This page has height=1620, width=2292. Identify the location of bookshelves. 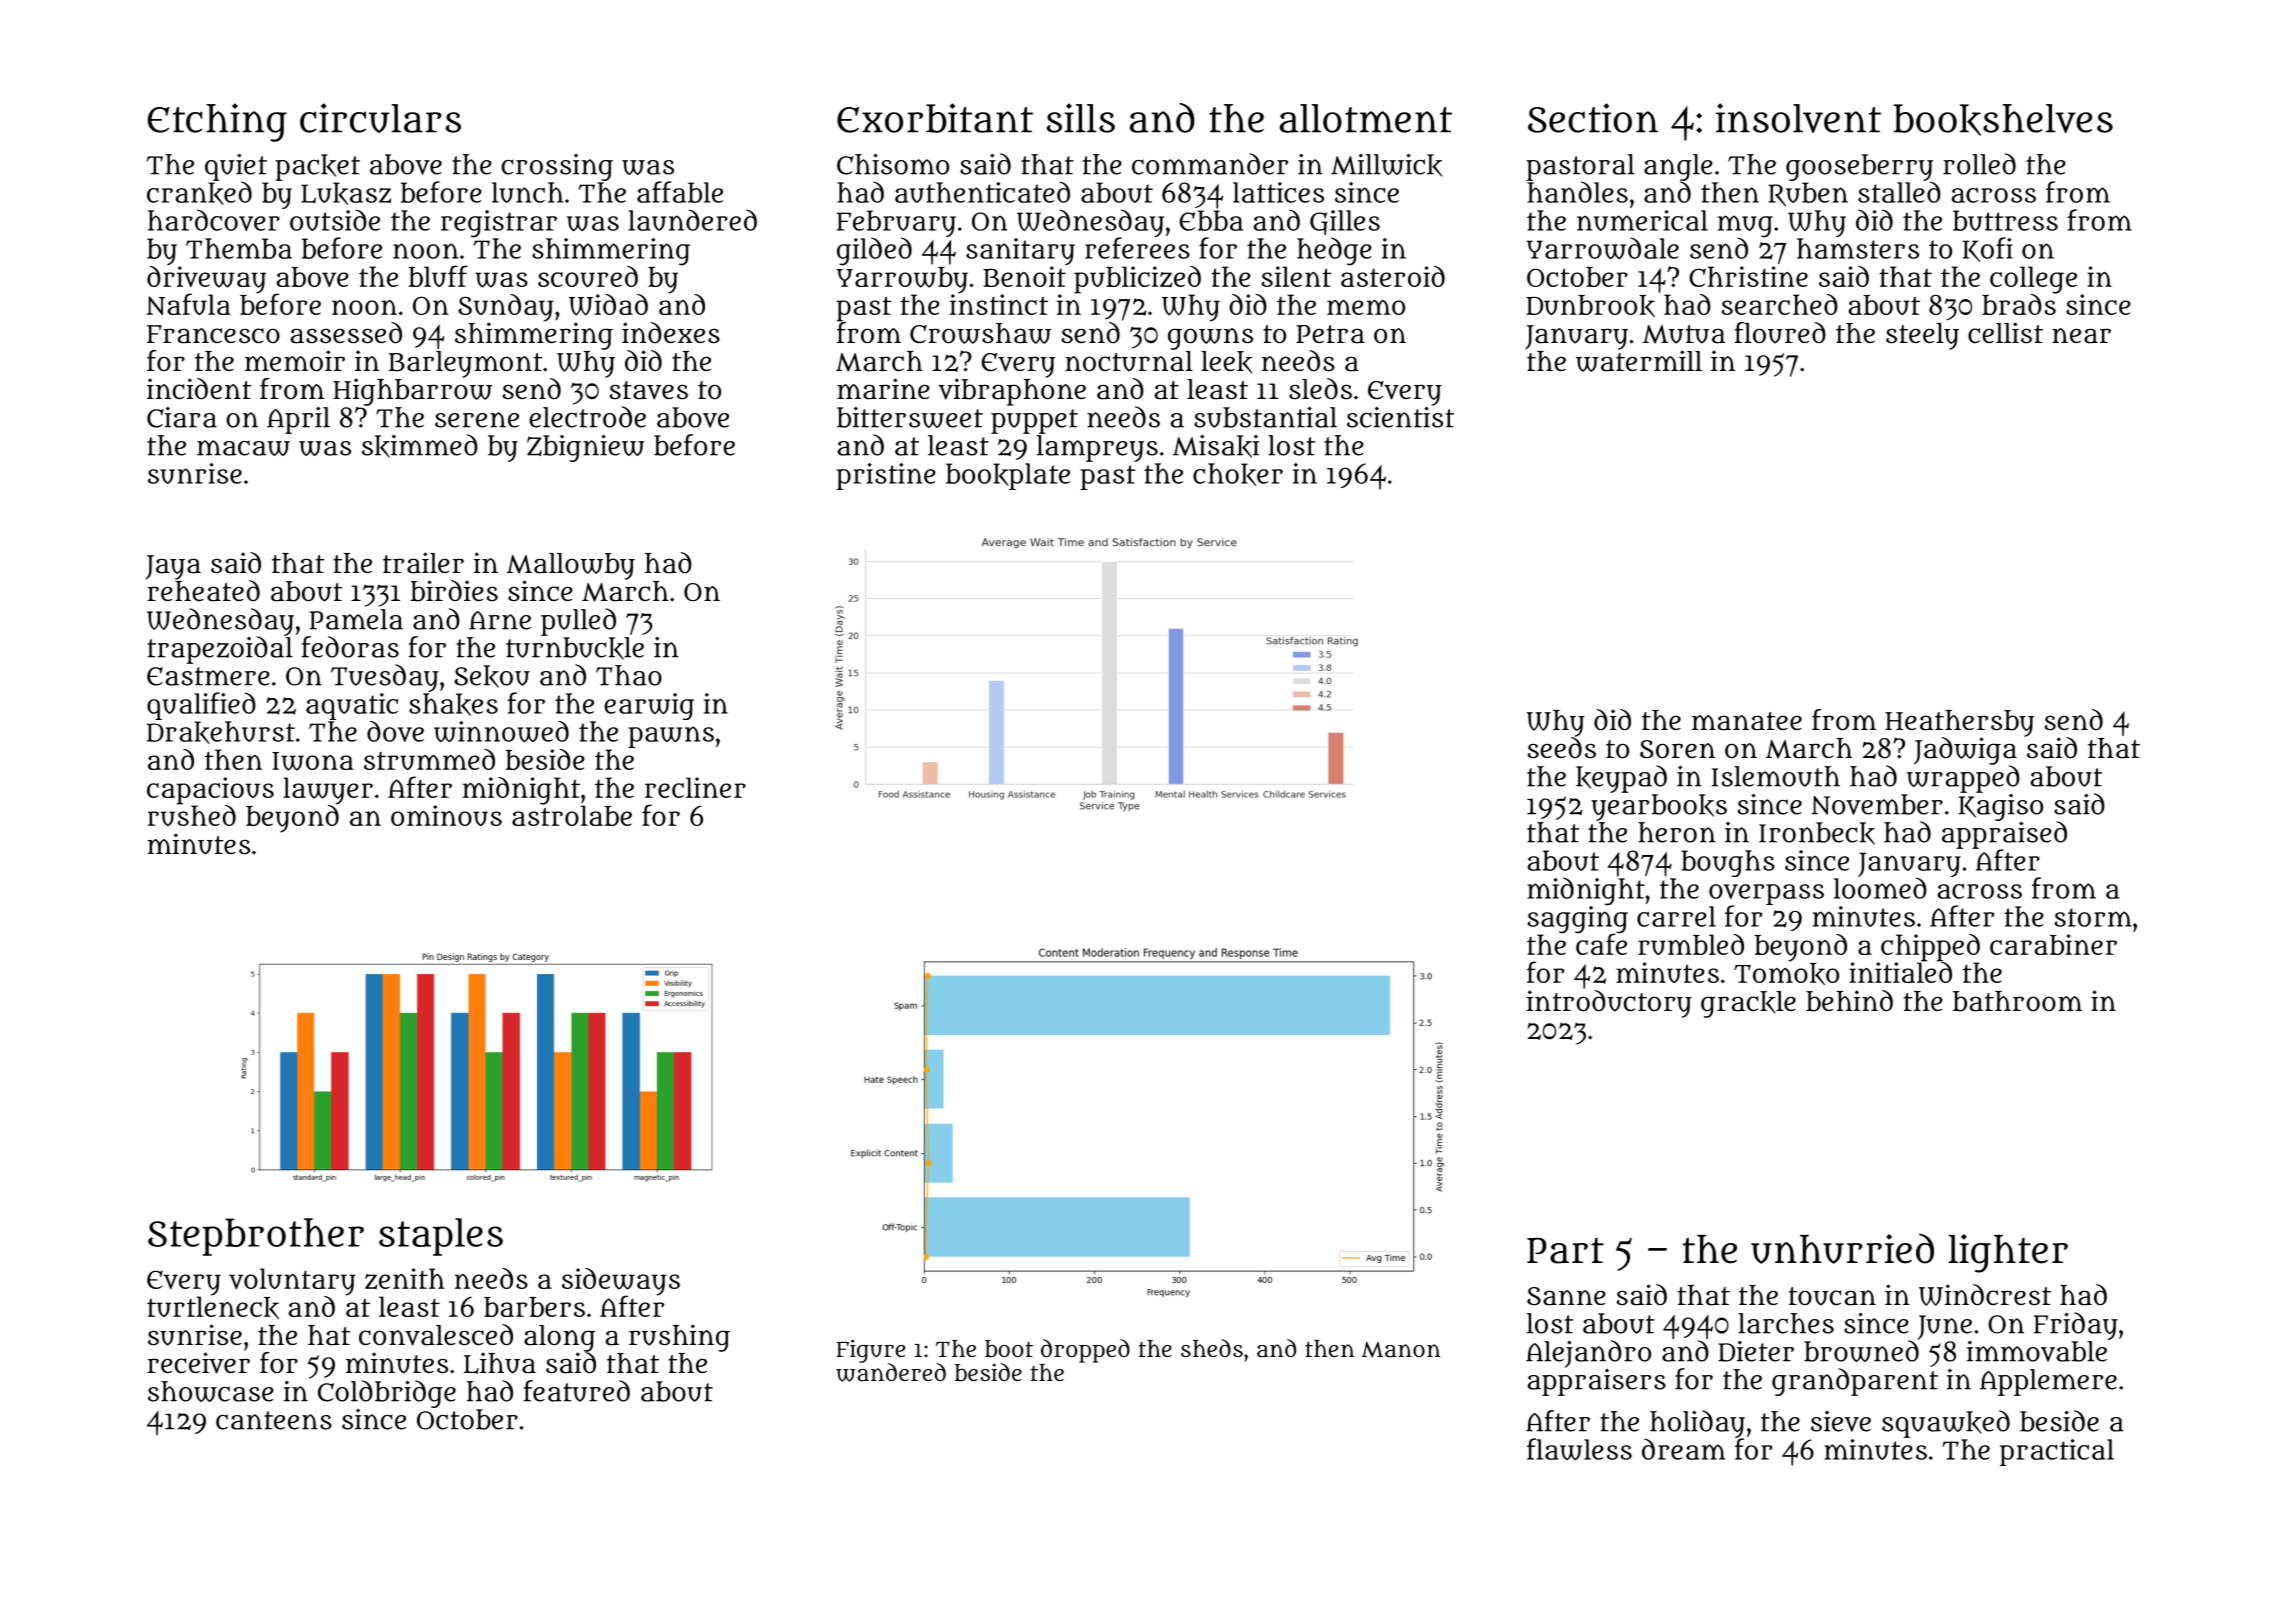
(2003, 120).
